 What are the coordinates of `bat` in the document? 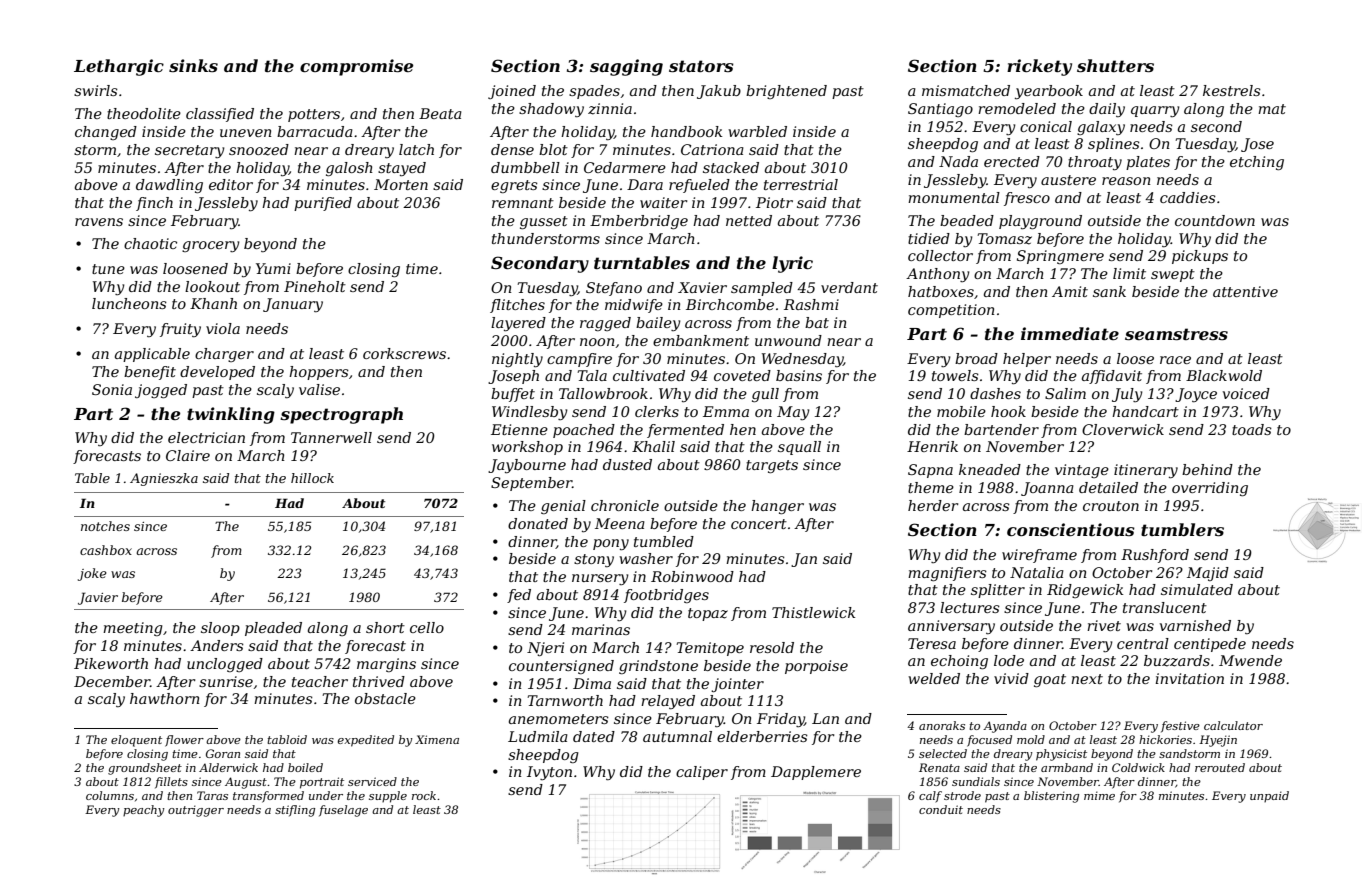 It's located at (817, 322).
